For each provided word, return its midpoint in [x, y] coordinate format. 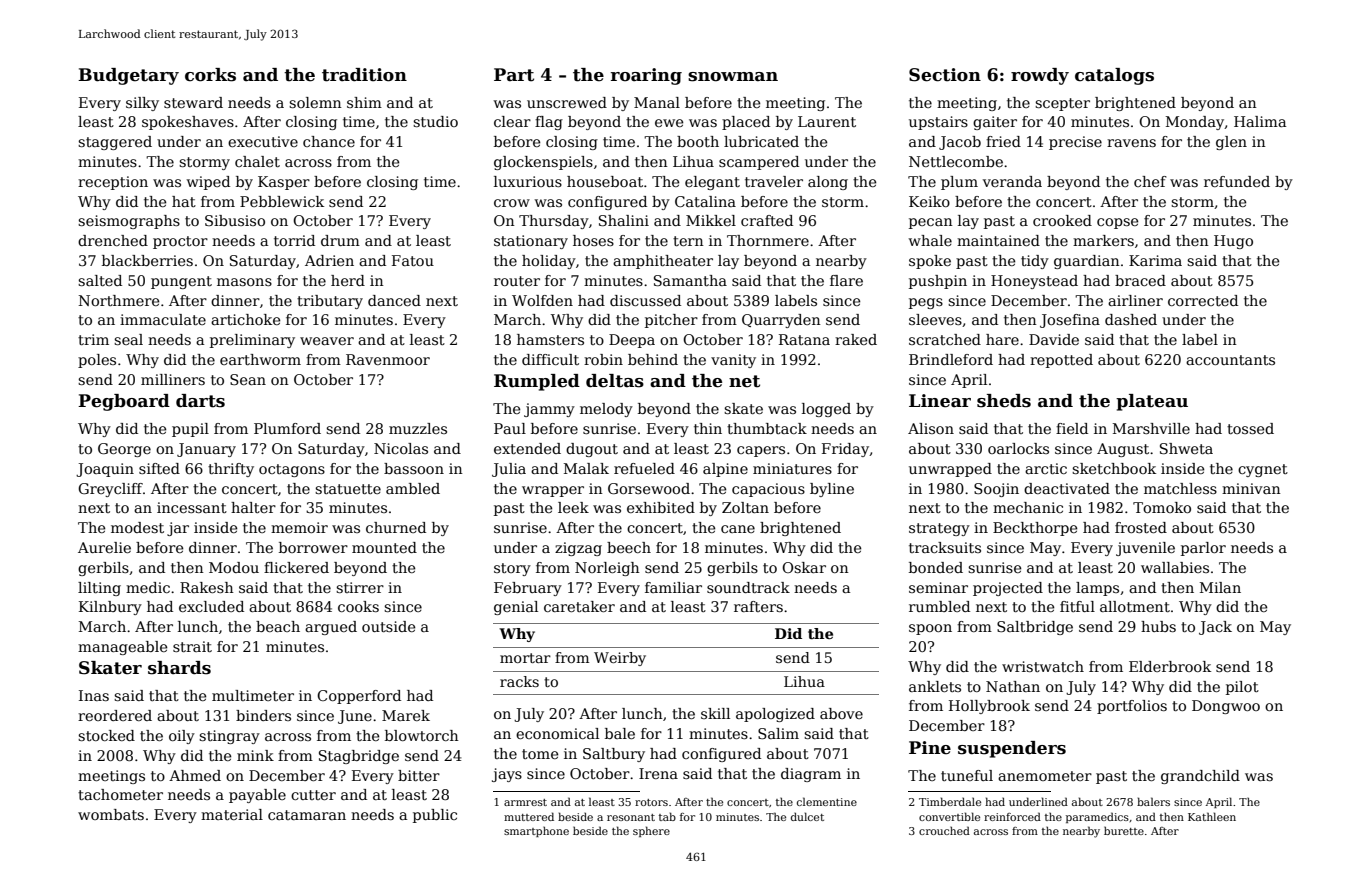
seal [128, 339]
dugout [592, 450]
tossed [1250, 428]
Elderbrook [1170, 666]
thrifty [231, 470]
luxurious [528, 181]
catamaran [307, 815]
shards [179, 668]
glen [1231, 143]
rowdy [1040, 76]
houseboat [605, 181]
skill [715, 713]
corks [210, 75]
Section [945, 75]
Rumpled [537, 382]
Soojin [996, 490]
